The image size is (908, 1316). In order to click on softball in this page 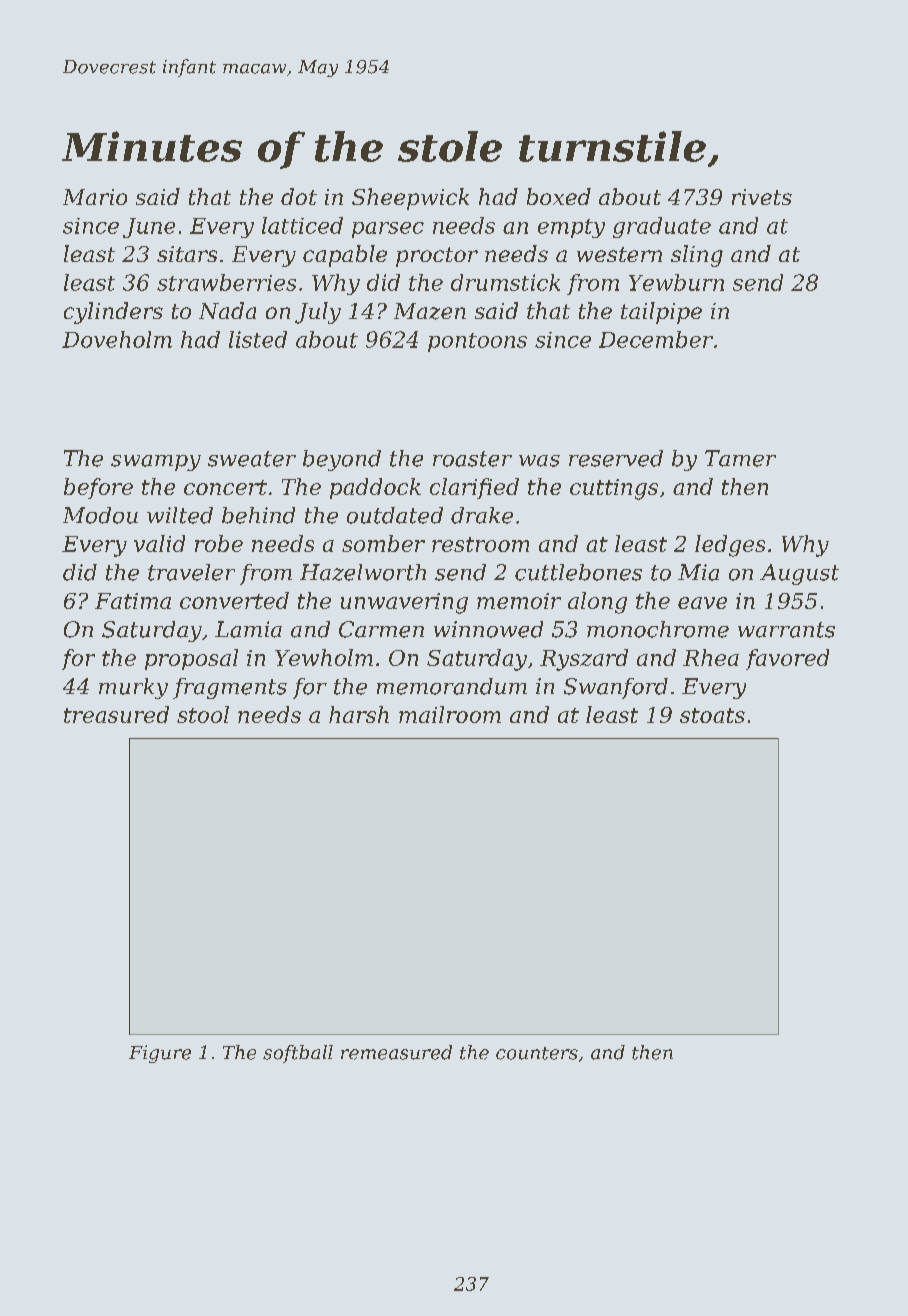, I will do `click(298, 1054)`.
